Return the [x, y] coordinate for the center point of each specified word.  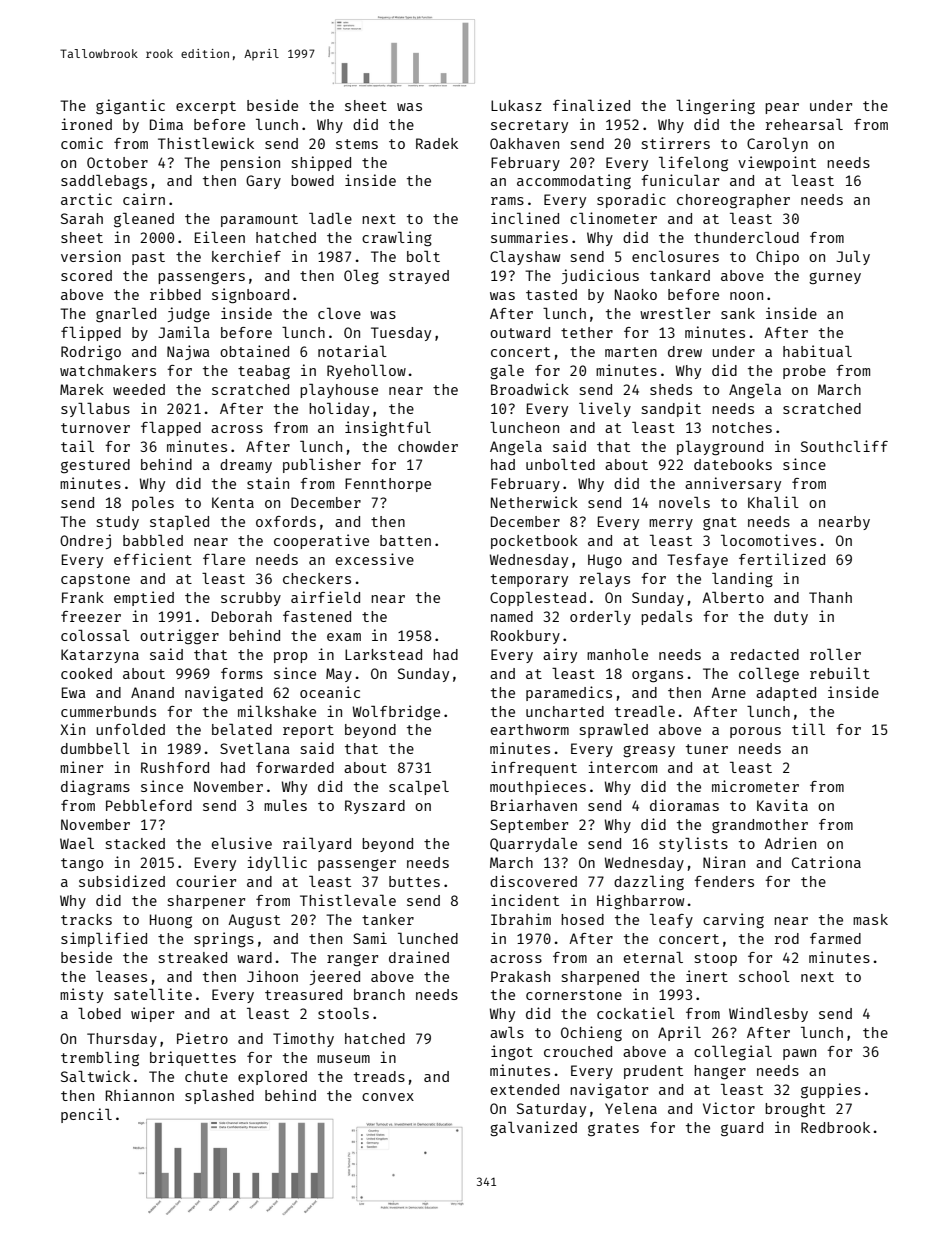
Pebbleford [149, 805]
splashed [219, 1097]
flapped [171, 429]
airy [560, 655]
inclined [525, 218]
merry [671, 524]
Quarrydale [533, 845]
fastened [317, 616]
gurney [835, 278]
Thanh [830, 597]
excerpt [206, 107]
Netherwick [534, 502]
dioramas [684, 805]
